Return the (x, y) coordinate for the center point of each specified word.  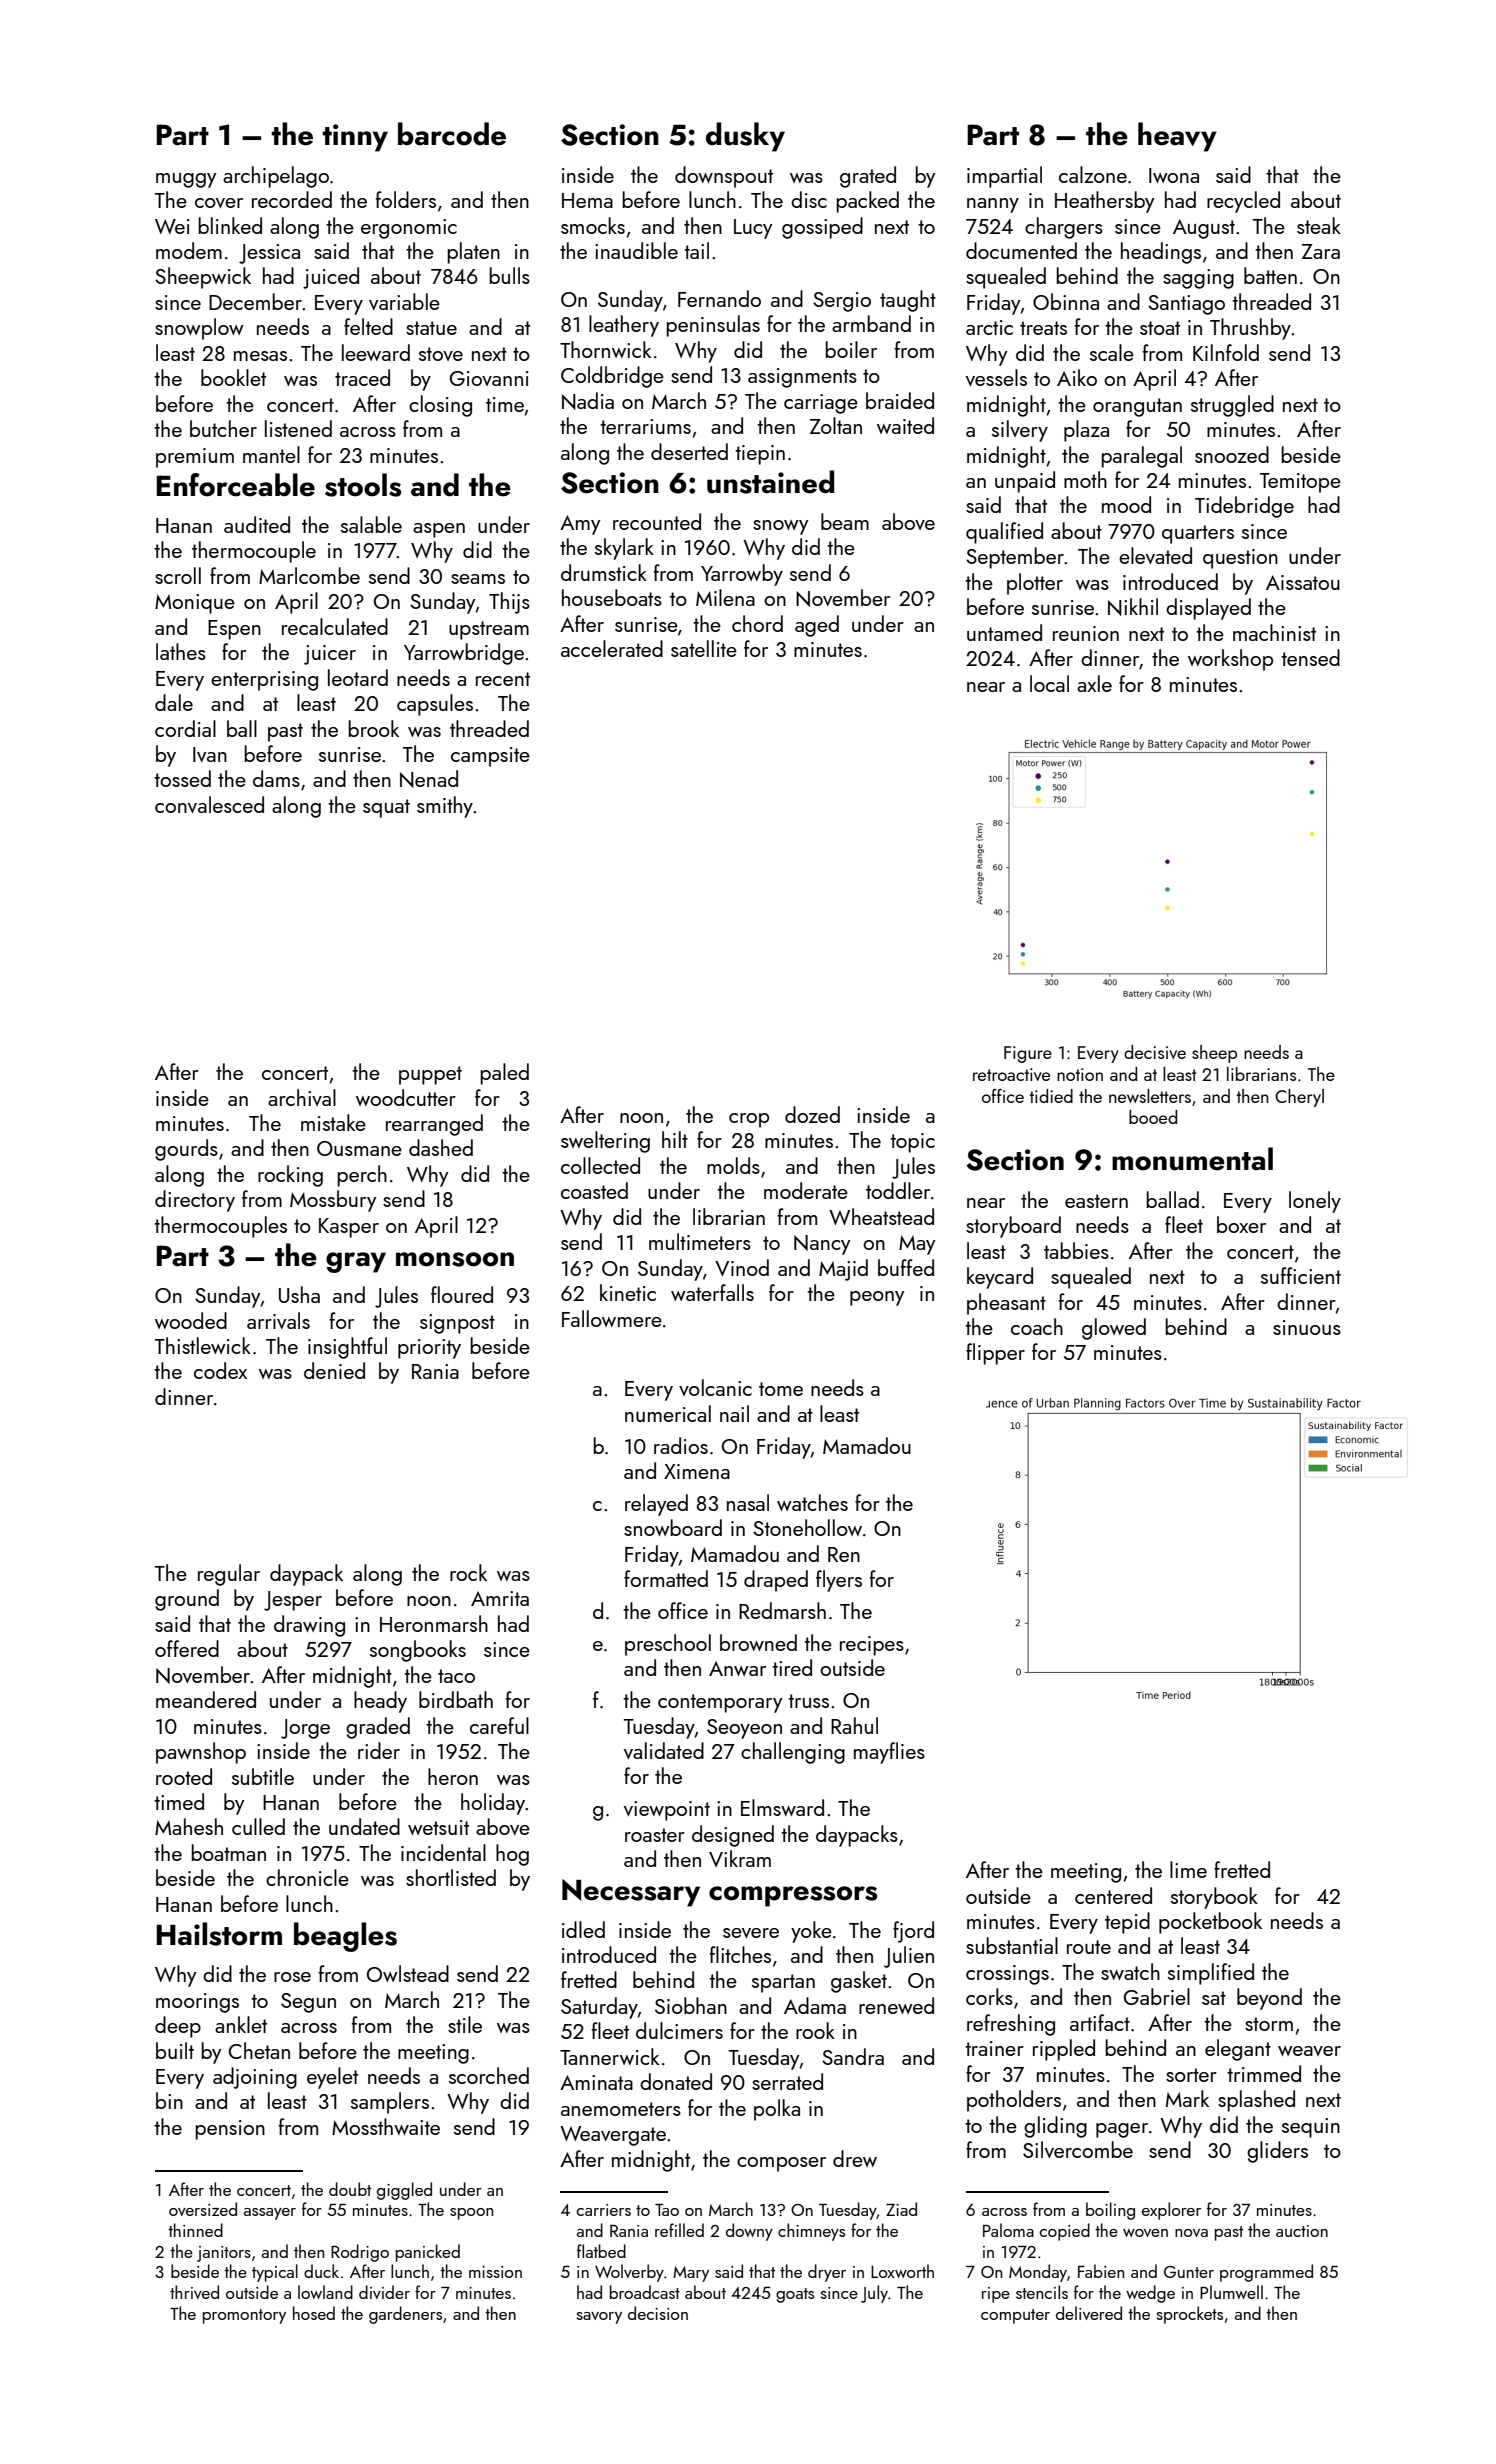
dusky (745, 137)
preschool (668, 1645)
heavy (1177, 137)
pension (230, 2130)
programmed (1266, 2273)
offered (187, 1648)
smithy (445, 807)
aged (817, 626)
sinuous (1307, 1327)
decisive (1155, 1052)
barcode (452, 134)
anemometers (621, 2109)
